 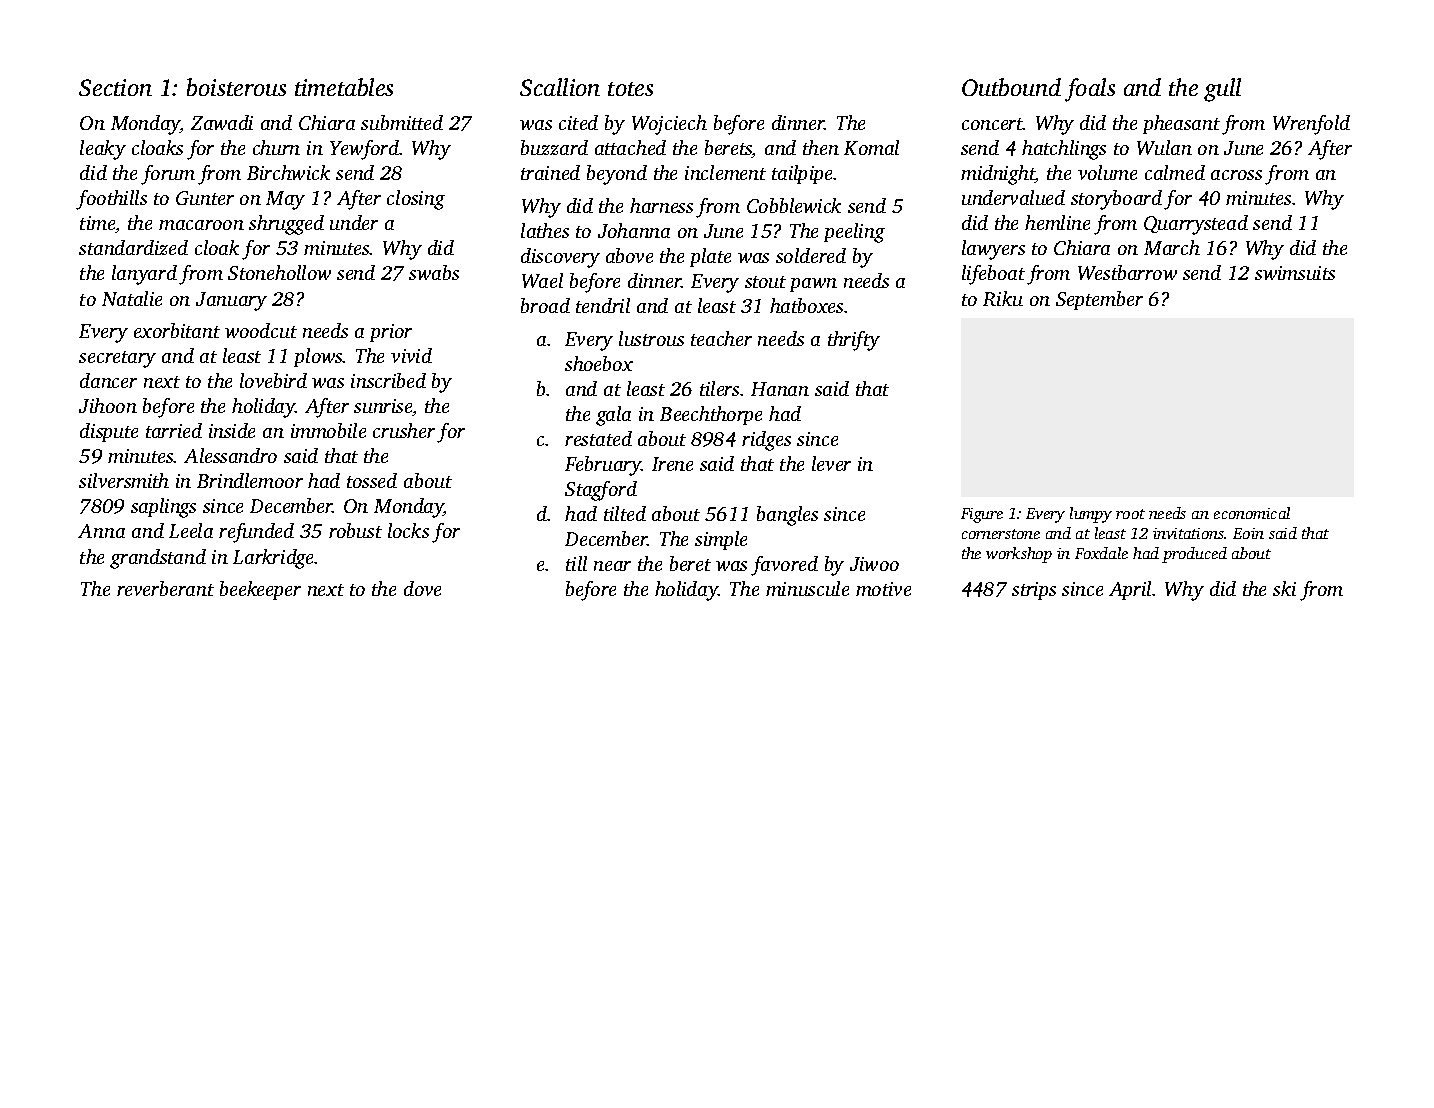 I want to click on swabs, so click(x=434, y=272).
